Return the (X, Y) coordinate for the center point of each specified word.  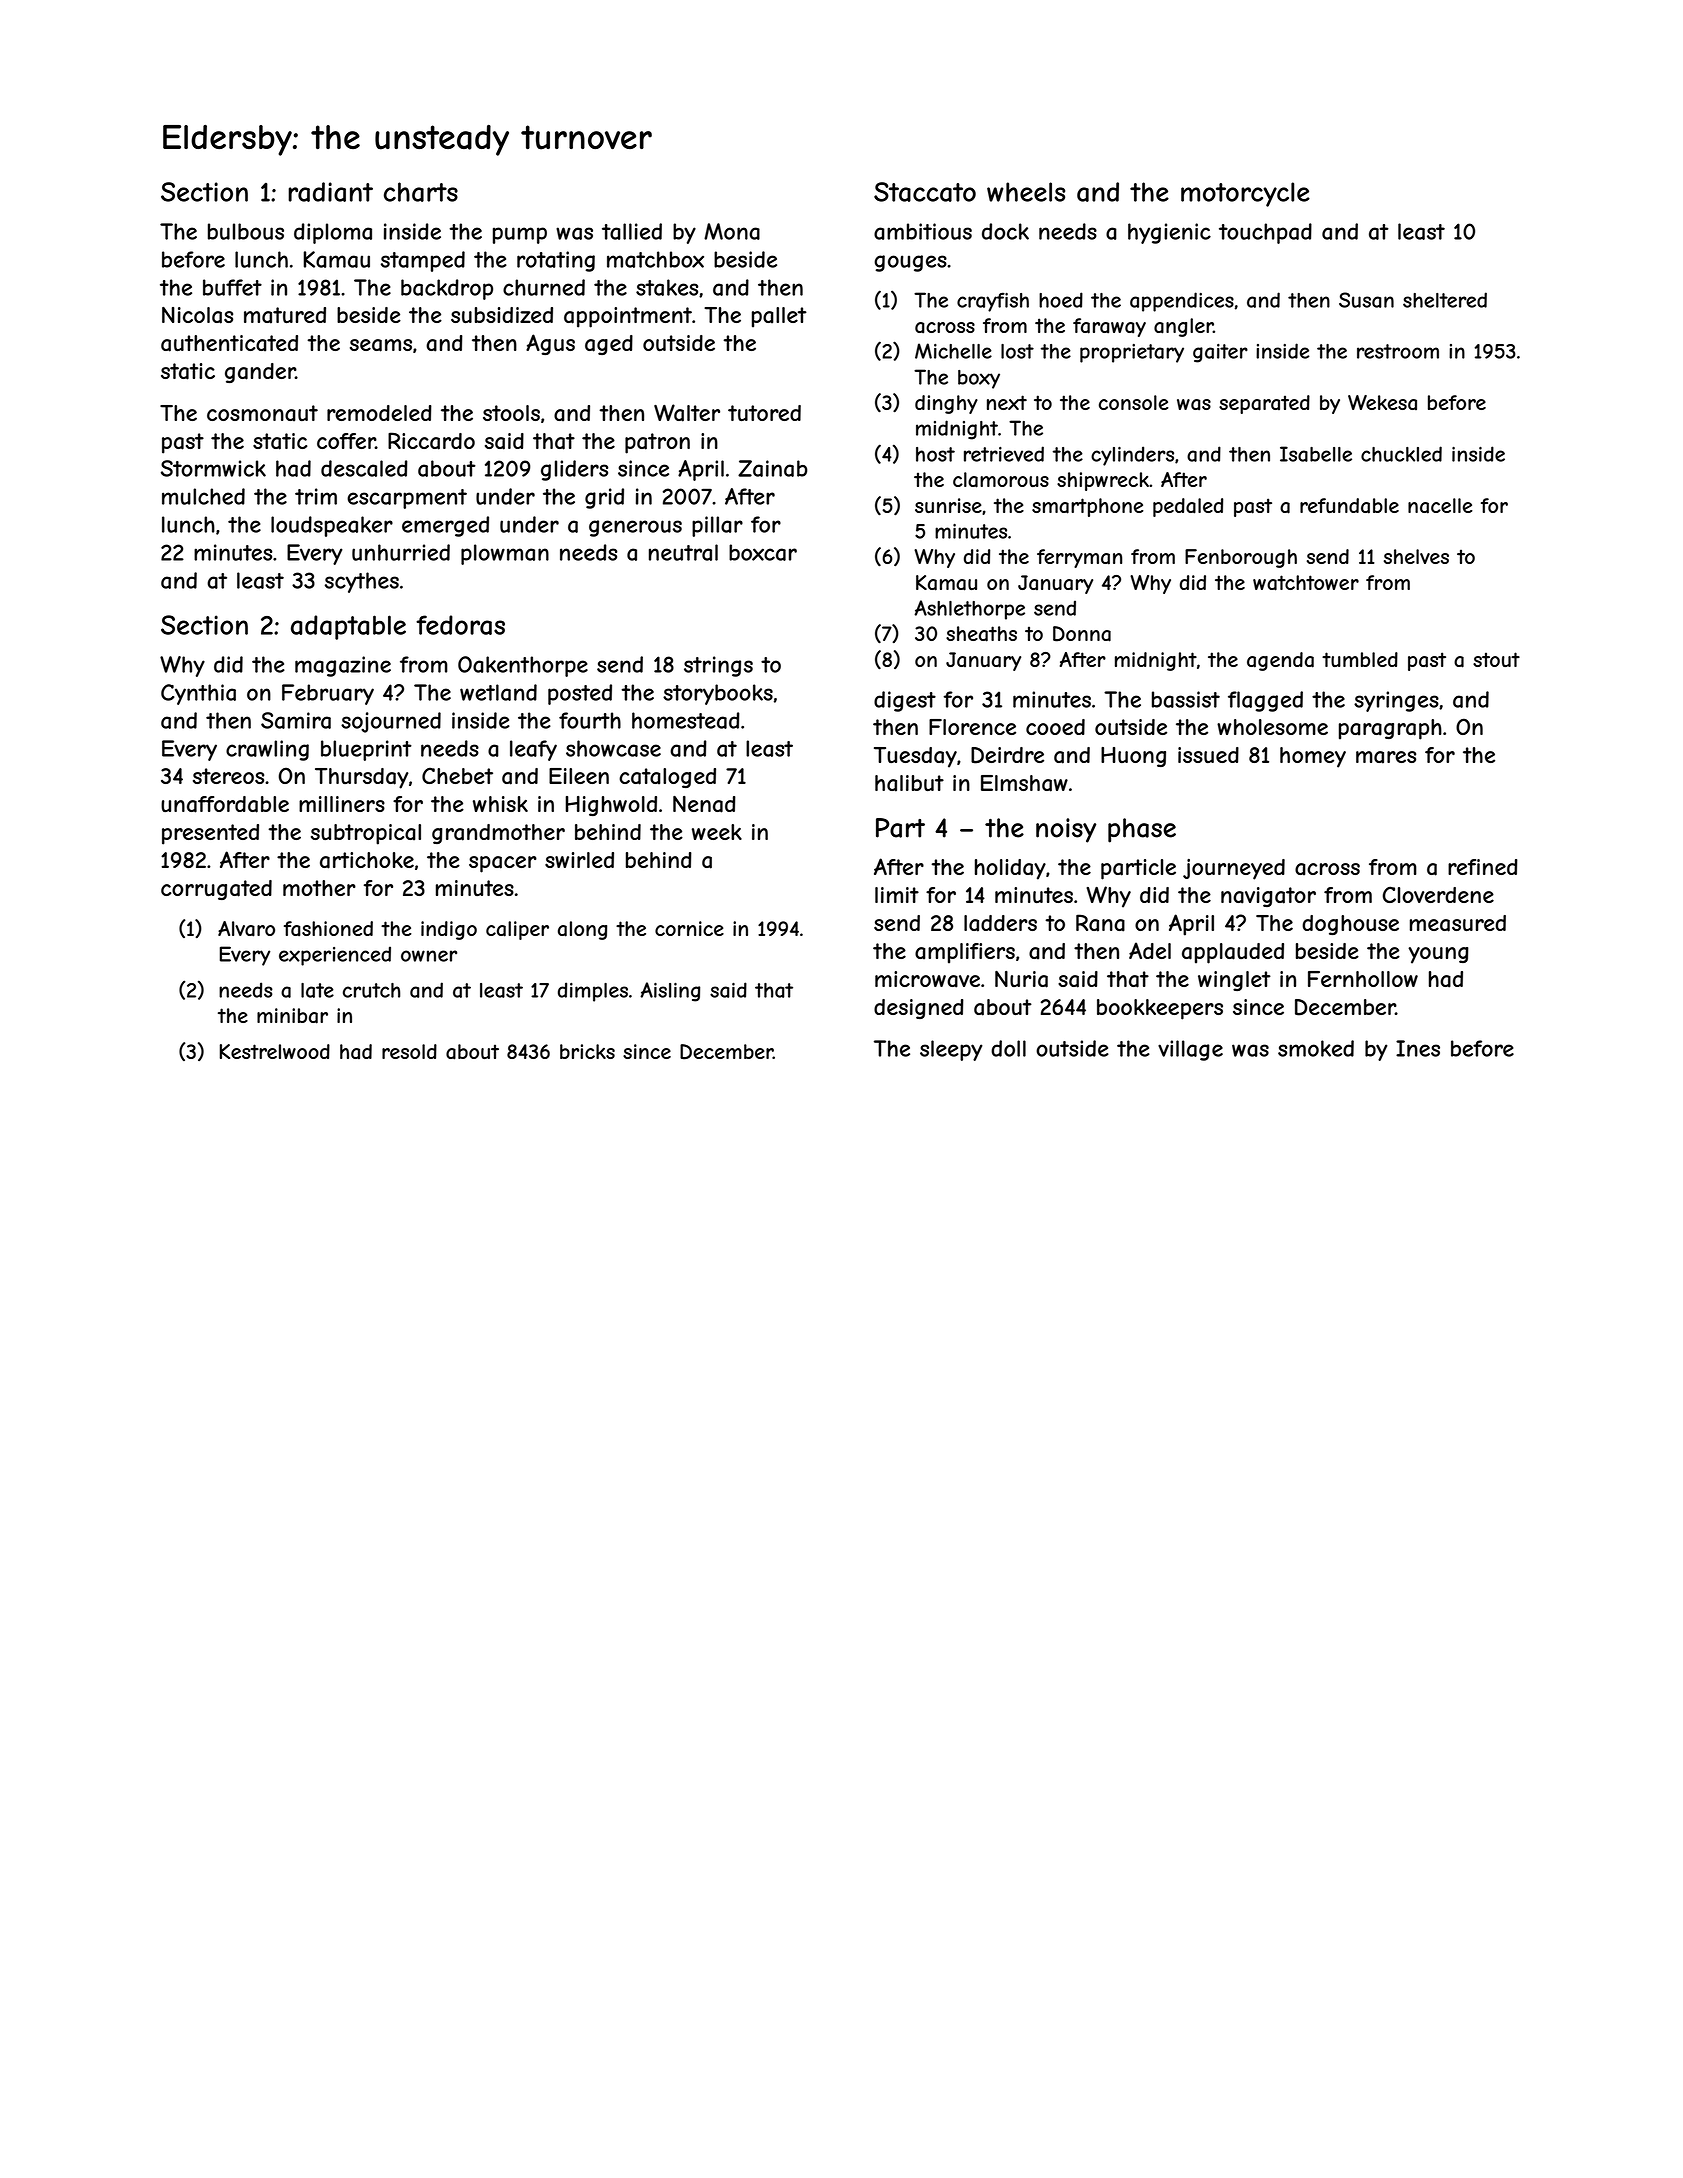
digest (905, 701)
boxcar (763, 552)
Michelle (953, 351)
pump (520, 235)
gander (260, 373)
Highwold (611, 806)
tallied (632, 231)
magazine (343, 666)
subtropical (366, 834)
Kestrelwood (275, 1051)
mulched (203, 496)
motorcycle (1245, 194)
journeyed (1234, 869)
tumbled (1360, 659)
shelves (1416, 556)
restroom (1398, 351)
